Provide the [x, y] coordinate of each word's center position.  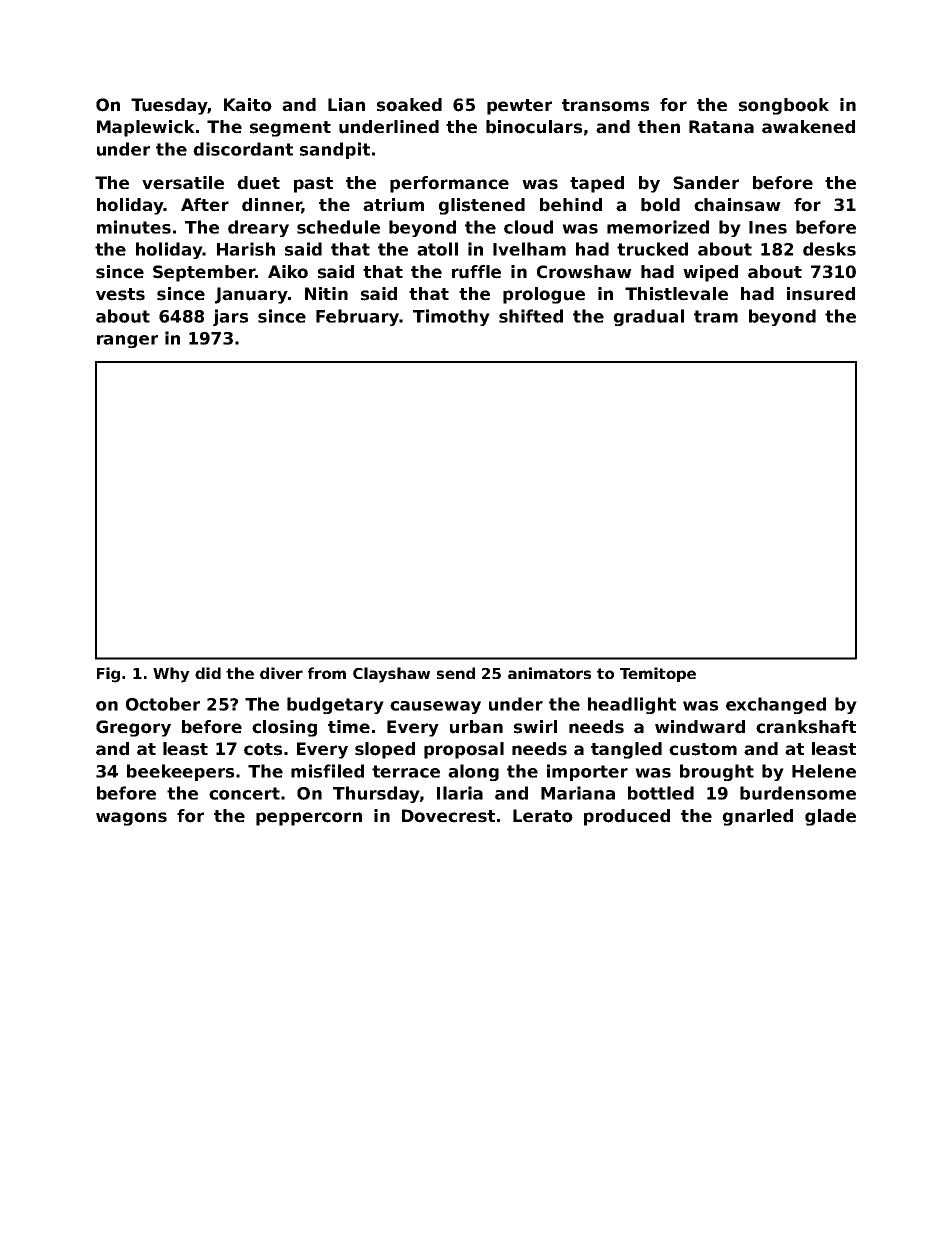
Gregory [133, 728]
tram [716, 316]
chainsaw [737, 205]
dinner [272, 206]
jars [230, 317]
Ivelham [529, 249]
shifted [531, 316]
